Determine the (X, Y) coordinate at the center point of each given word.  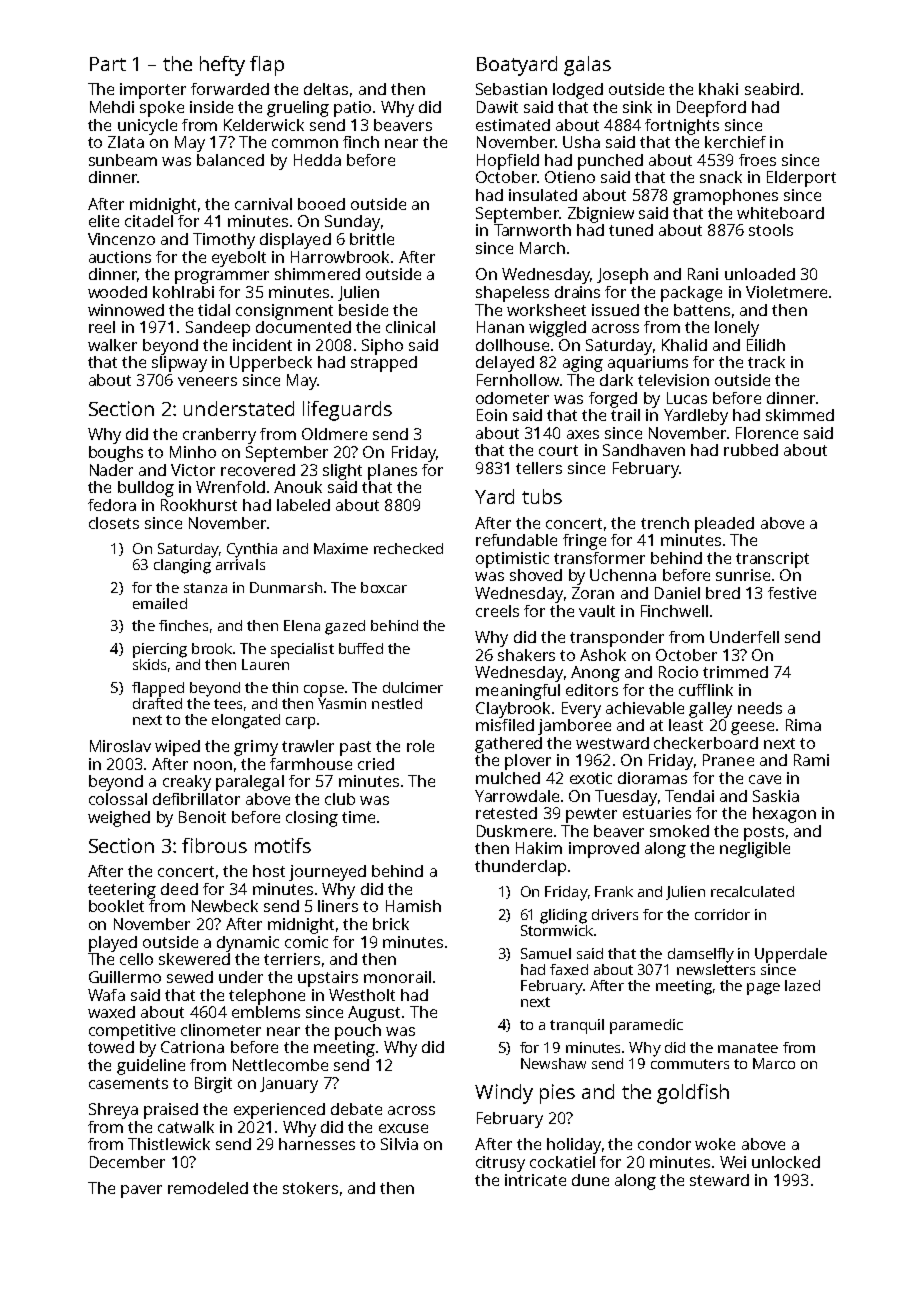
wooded (117, 292)
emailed (160, 603)
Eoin (492, 415)
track (766, 362)
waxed (111, 1012)
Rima (803, 725)
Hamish (413, 906)
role (420, 746)
